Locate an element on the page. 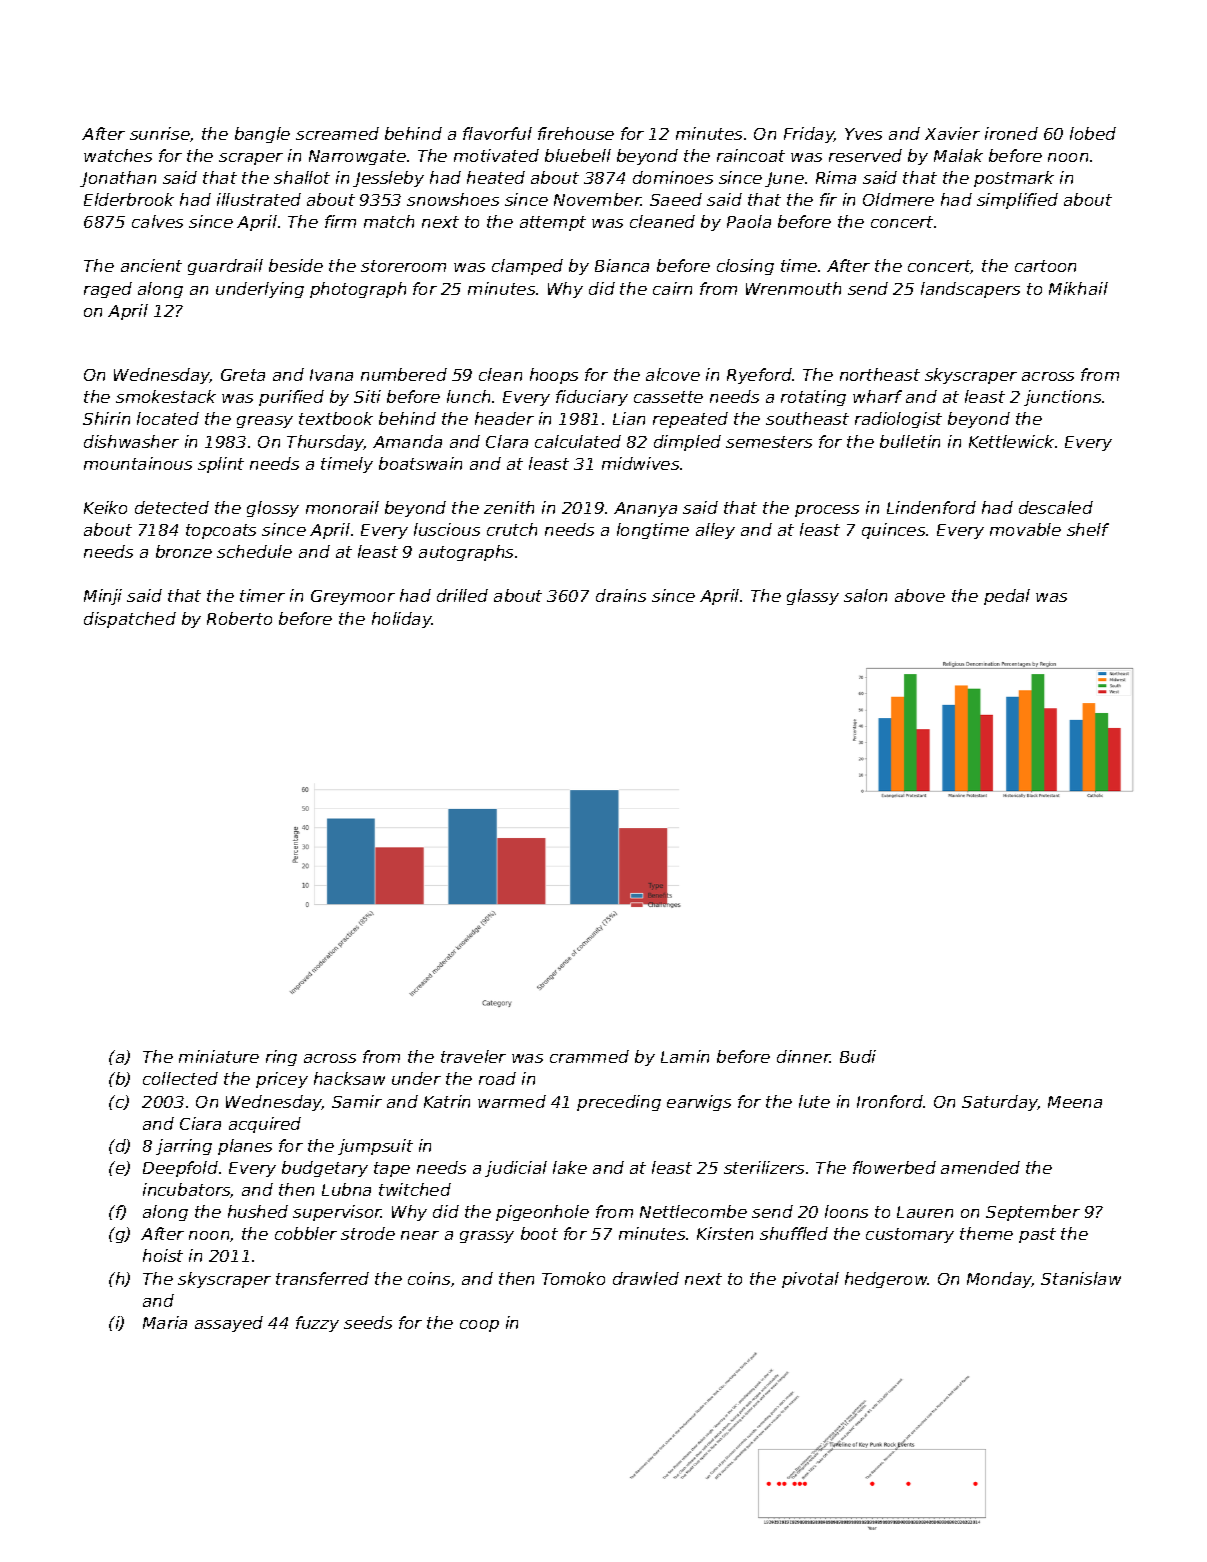  Budi is located at coordinates (858, 1056).
